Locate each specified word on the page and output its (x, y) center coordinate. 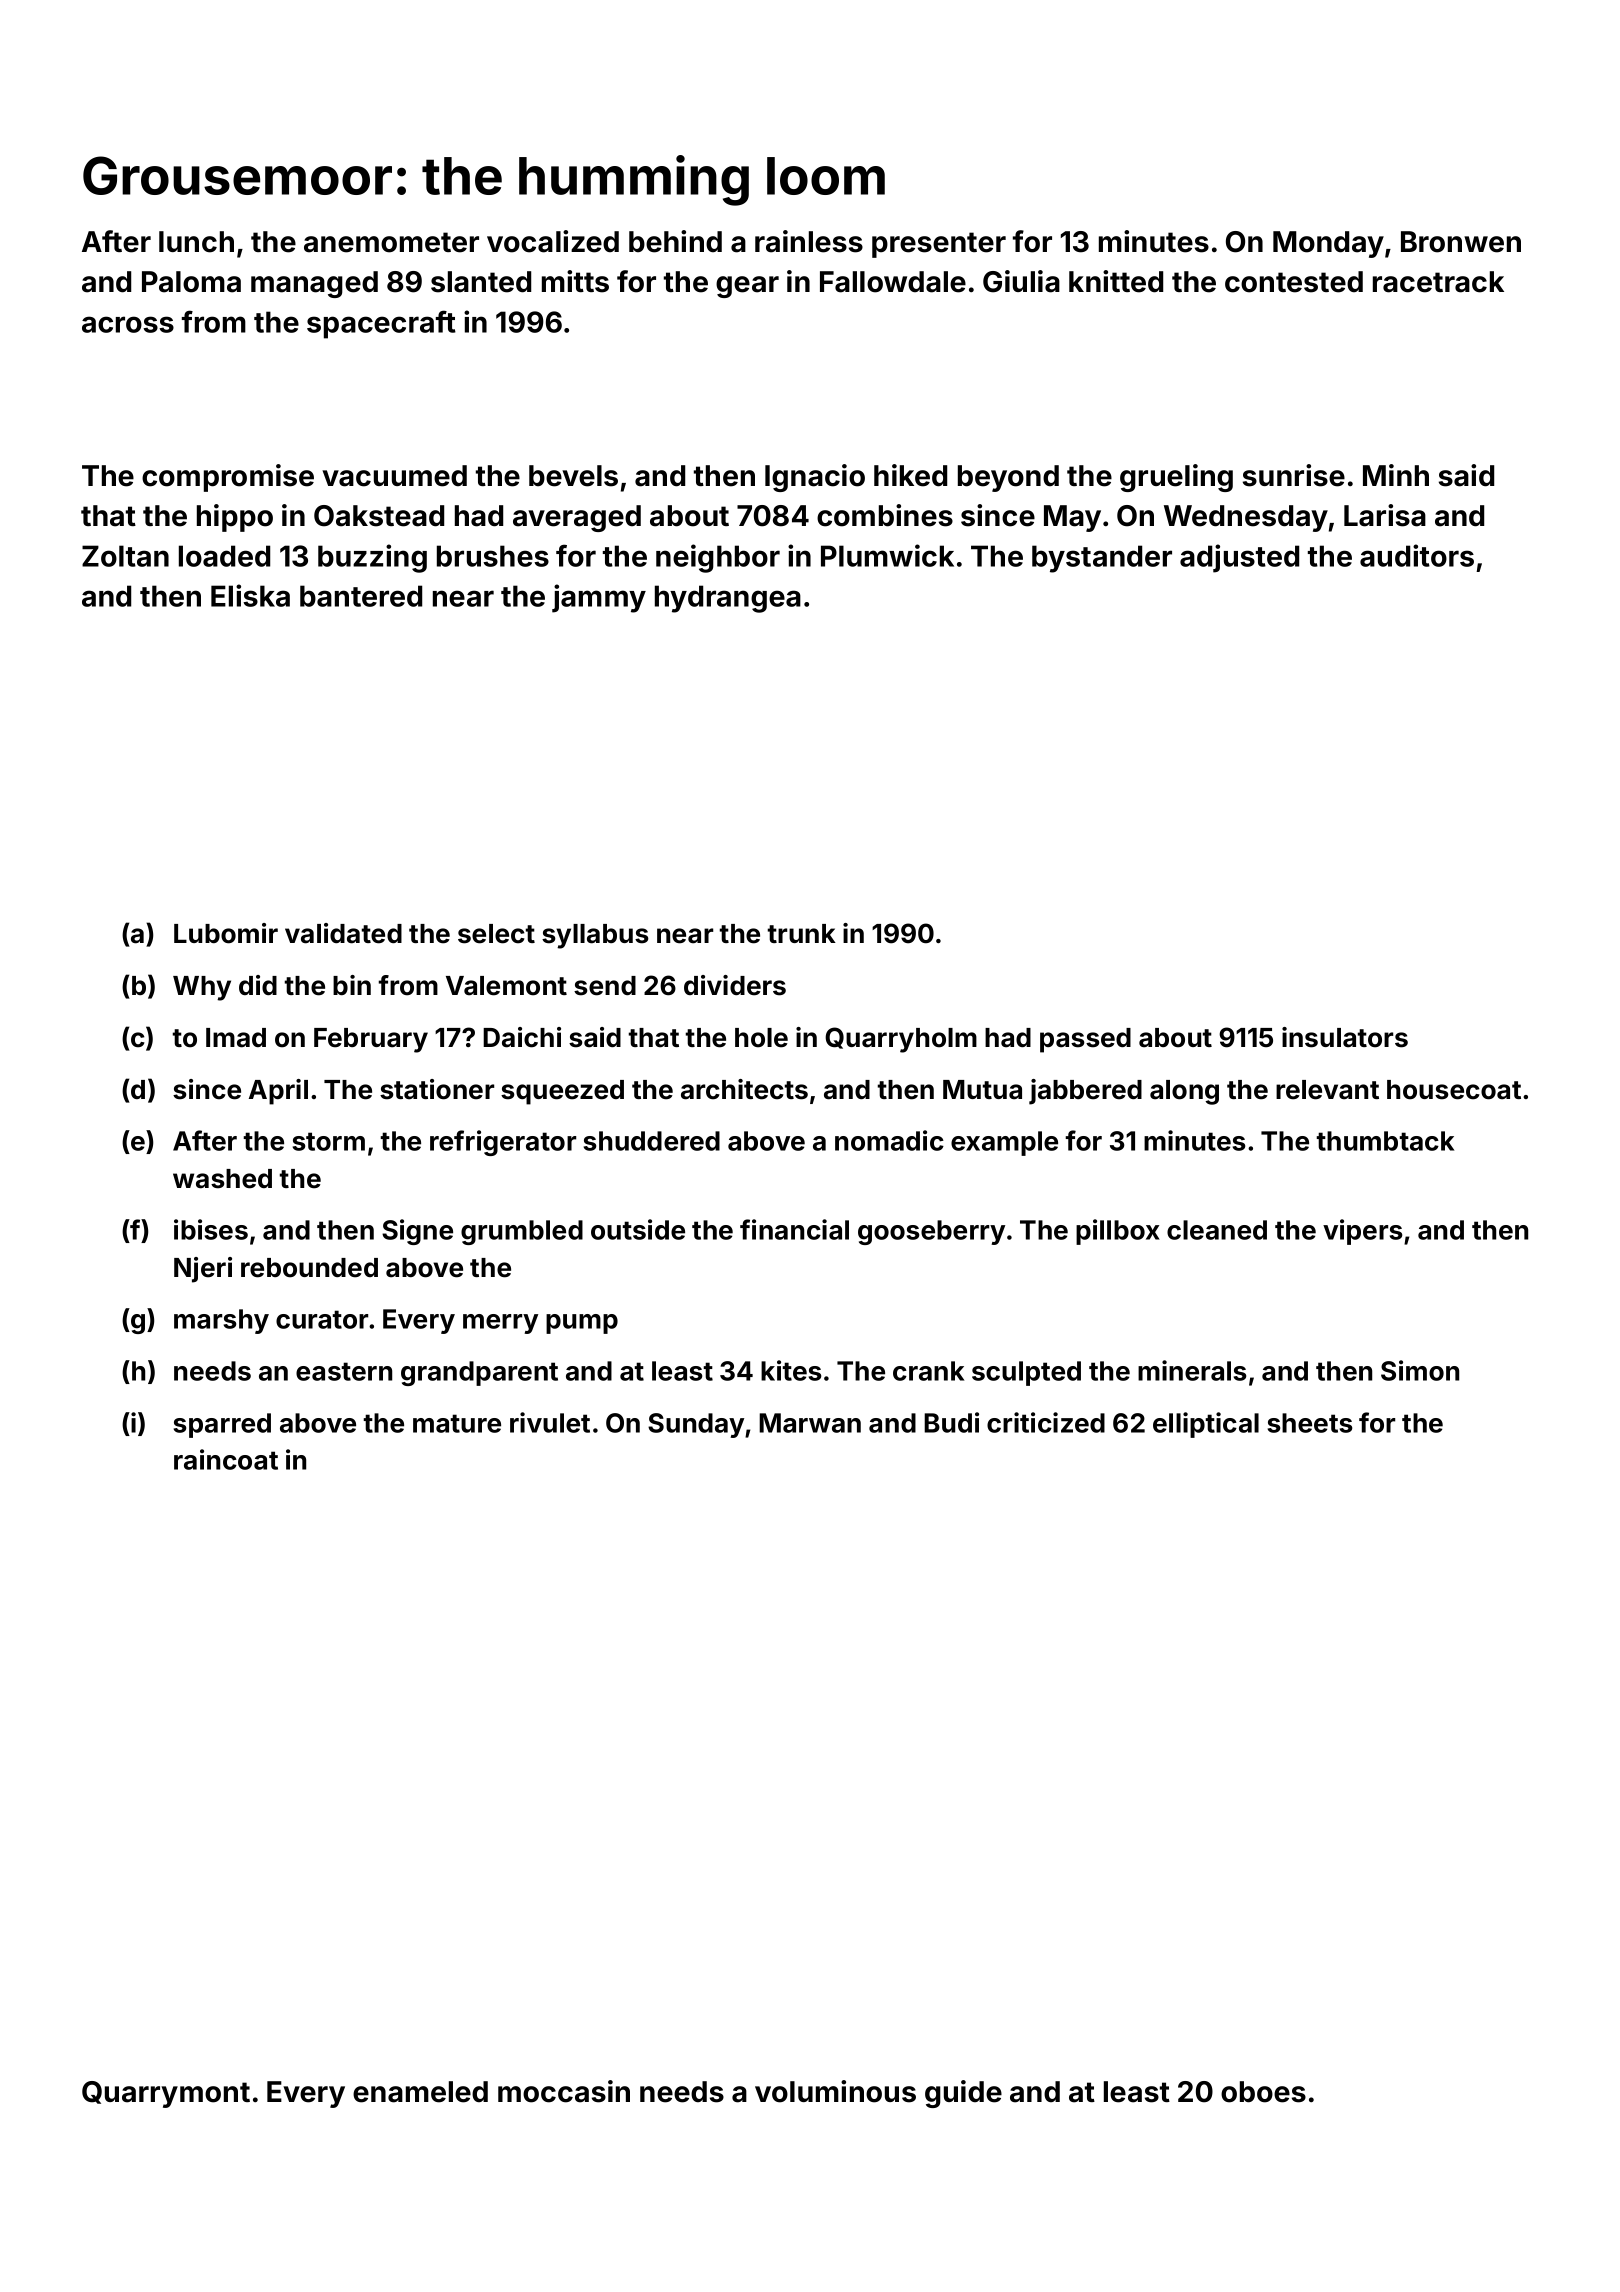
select (496, 934)
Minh (1396, 475)
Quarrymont (166, 2094)
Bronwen (1461, 242)
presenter (939, 245)
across (128, 324)
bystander (1102, 559)
